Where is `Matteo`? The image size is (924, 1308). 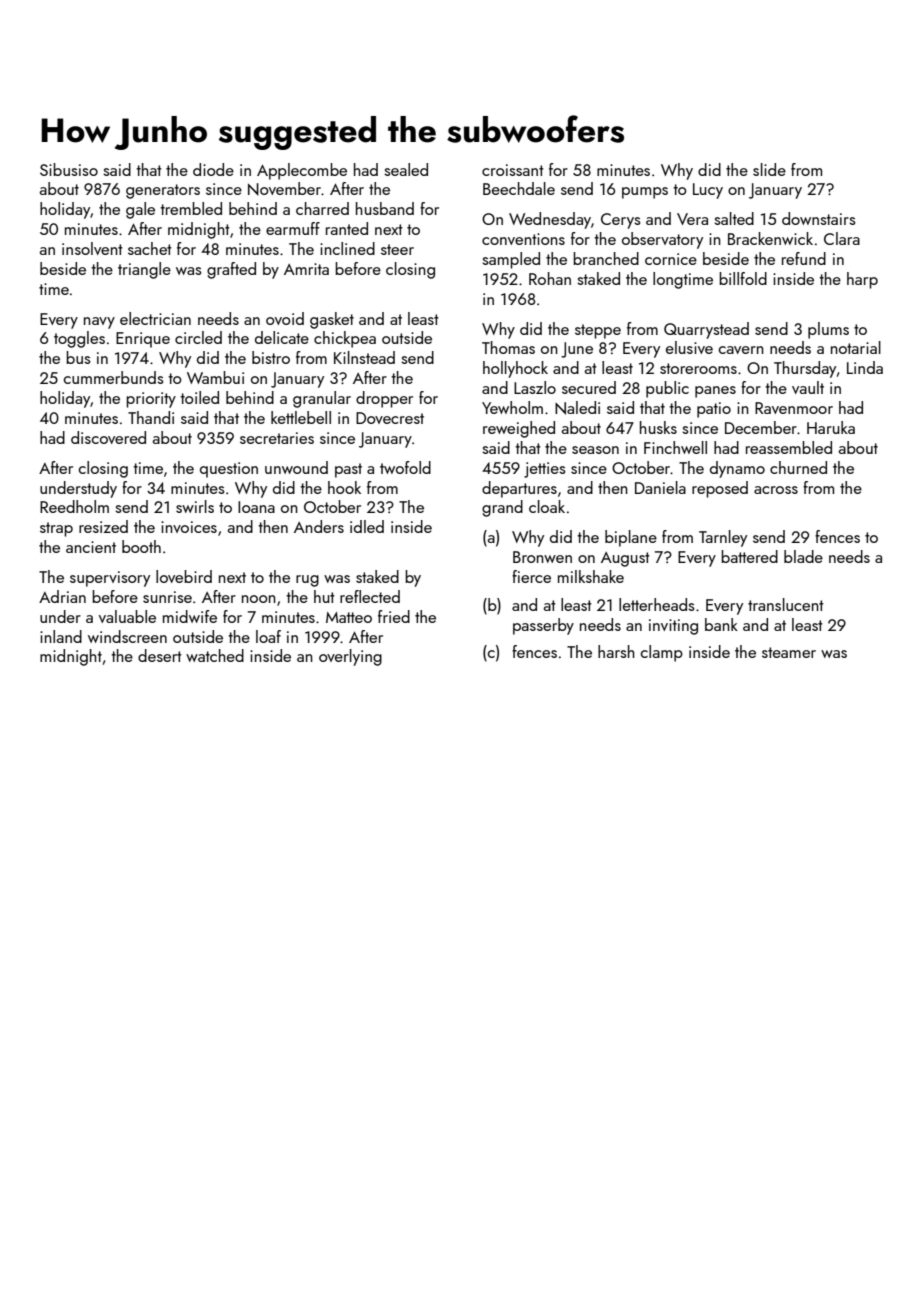 Matteo is located at coordinates (349, 617).
